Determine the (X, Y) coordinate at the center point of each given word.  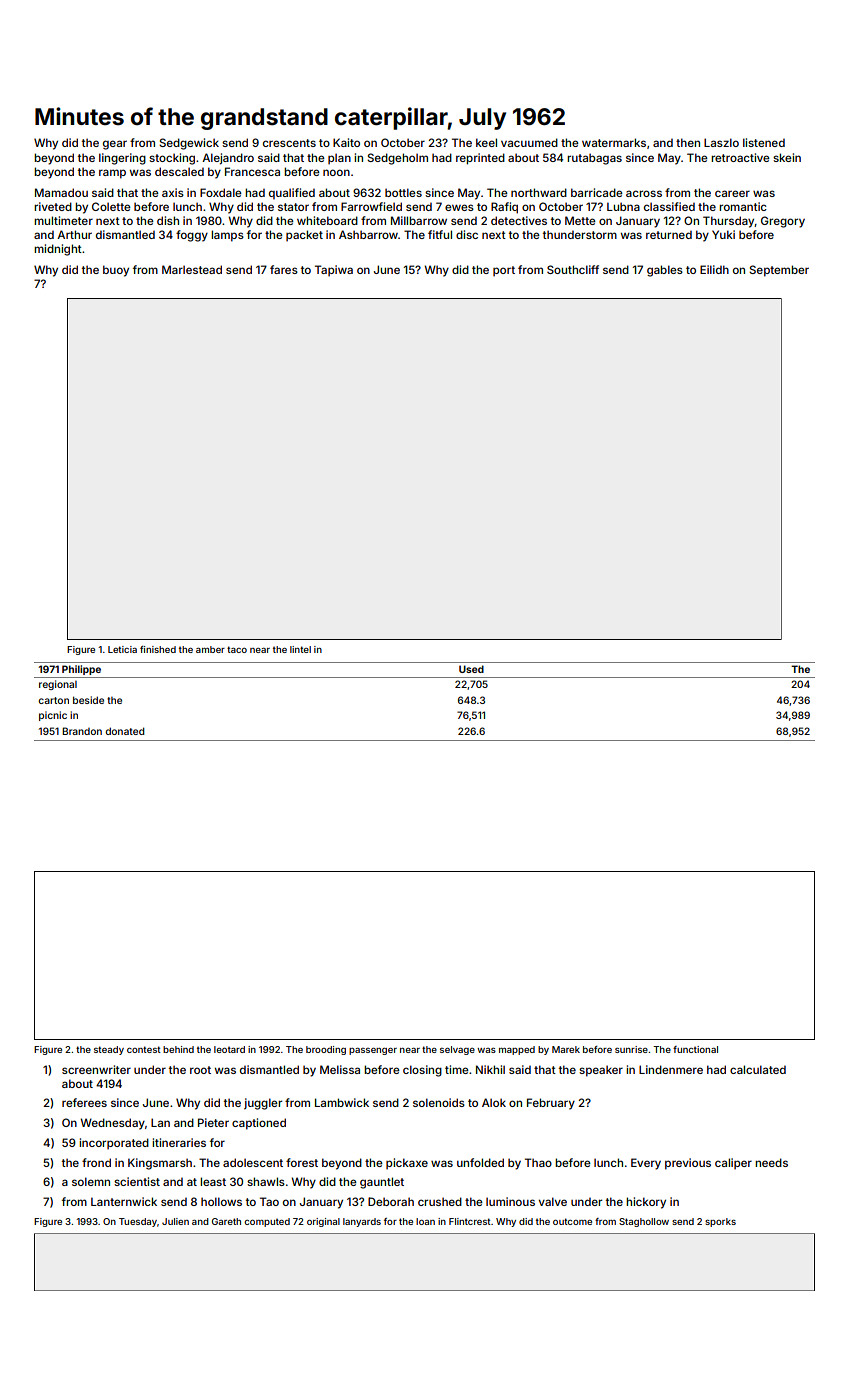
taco (237, 649)
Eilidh (714, 269)
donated (125, 731)
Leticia (122, 649)
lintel (300, 649)
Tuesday (138, 1222)
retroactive (740, 157)
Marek (566, 1049)
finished (158, 649)
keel (486, 142)
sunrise (631, 1049)
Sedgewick (189, 144)
